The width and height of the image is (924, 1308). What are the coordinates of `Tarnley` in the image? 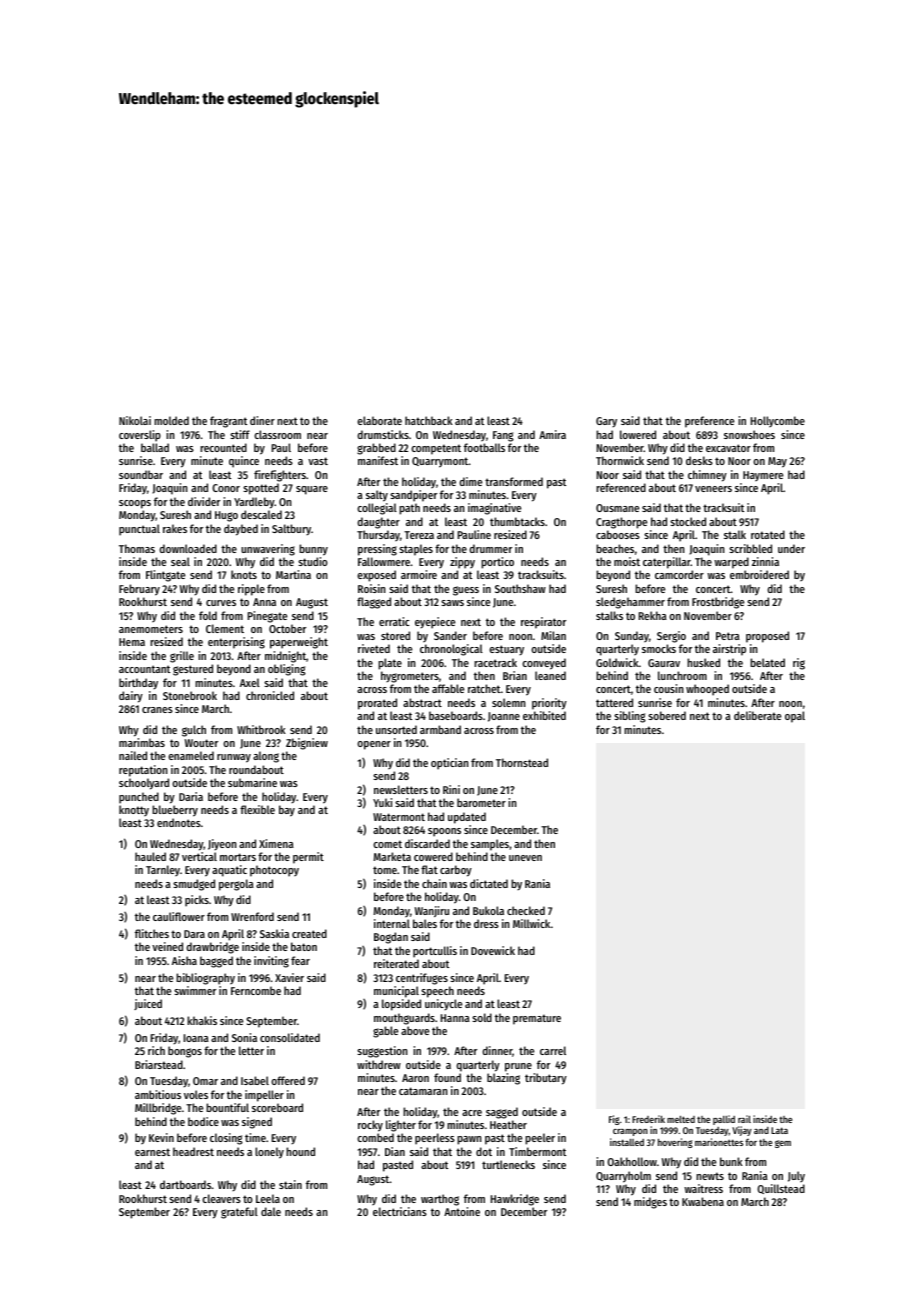 It's located at (163, 871).
